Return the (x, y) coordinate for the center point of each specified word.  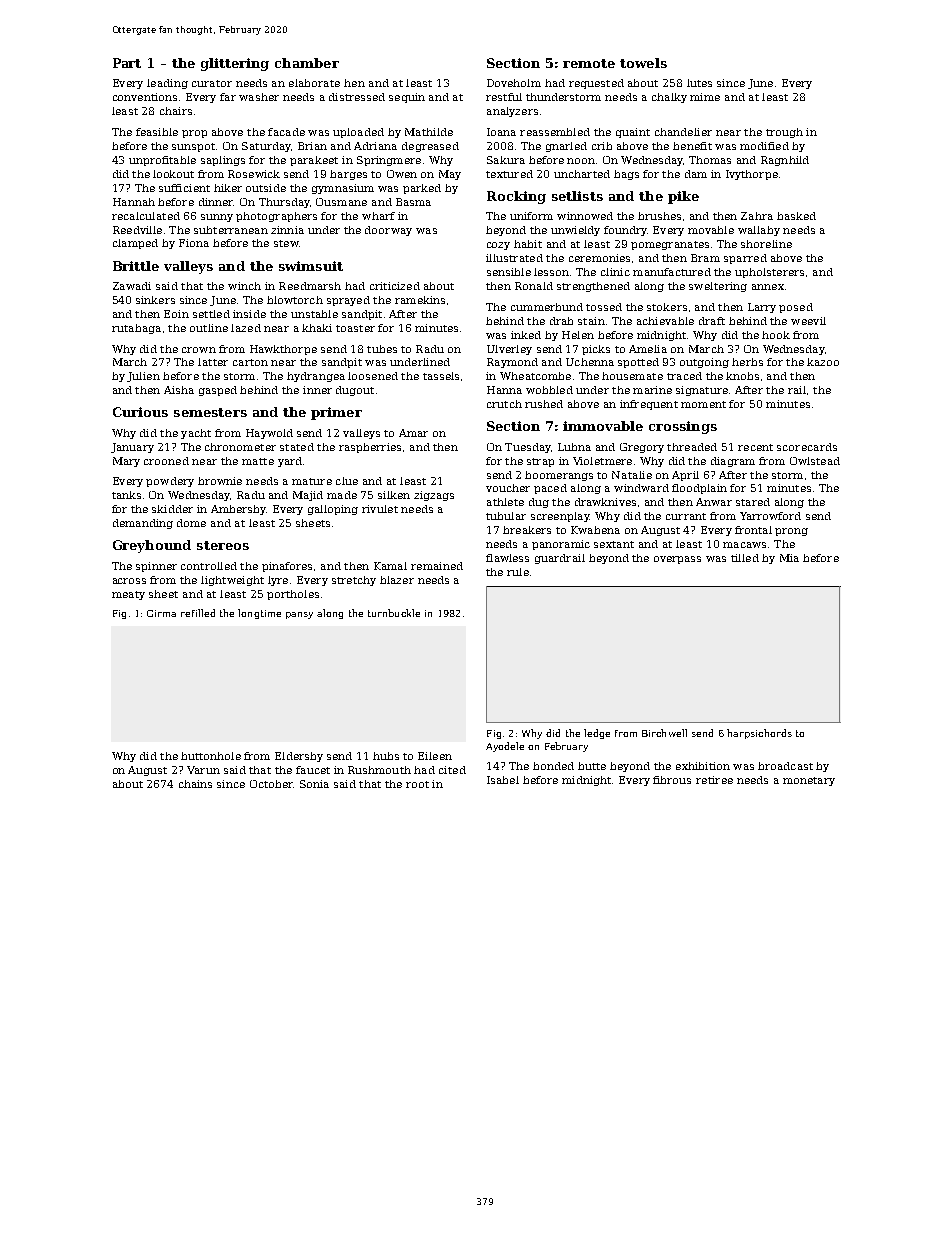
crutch (504, 404)
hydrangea (316, 377)
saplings (223, 161)
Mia (789, 558)
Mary (126, 462)
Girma (161, 613)
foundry (625, 231)
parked (422, 189)
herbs (747, 362)
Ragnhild (785, 161)
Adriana (375, 146)
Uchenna (590, 362)
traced (684, 376)
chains (195, 784)
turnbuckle (394, 613)
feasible (157, 132)
